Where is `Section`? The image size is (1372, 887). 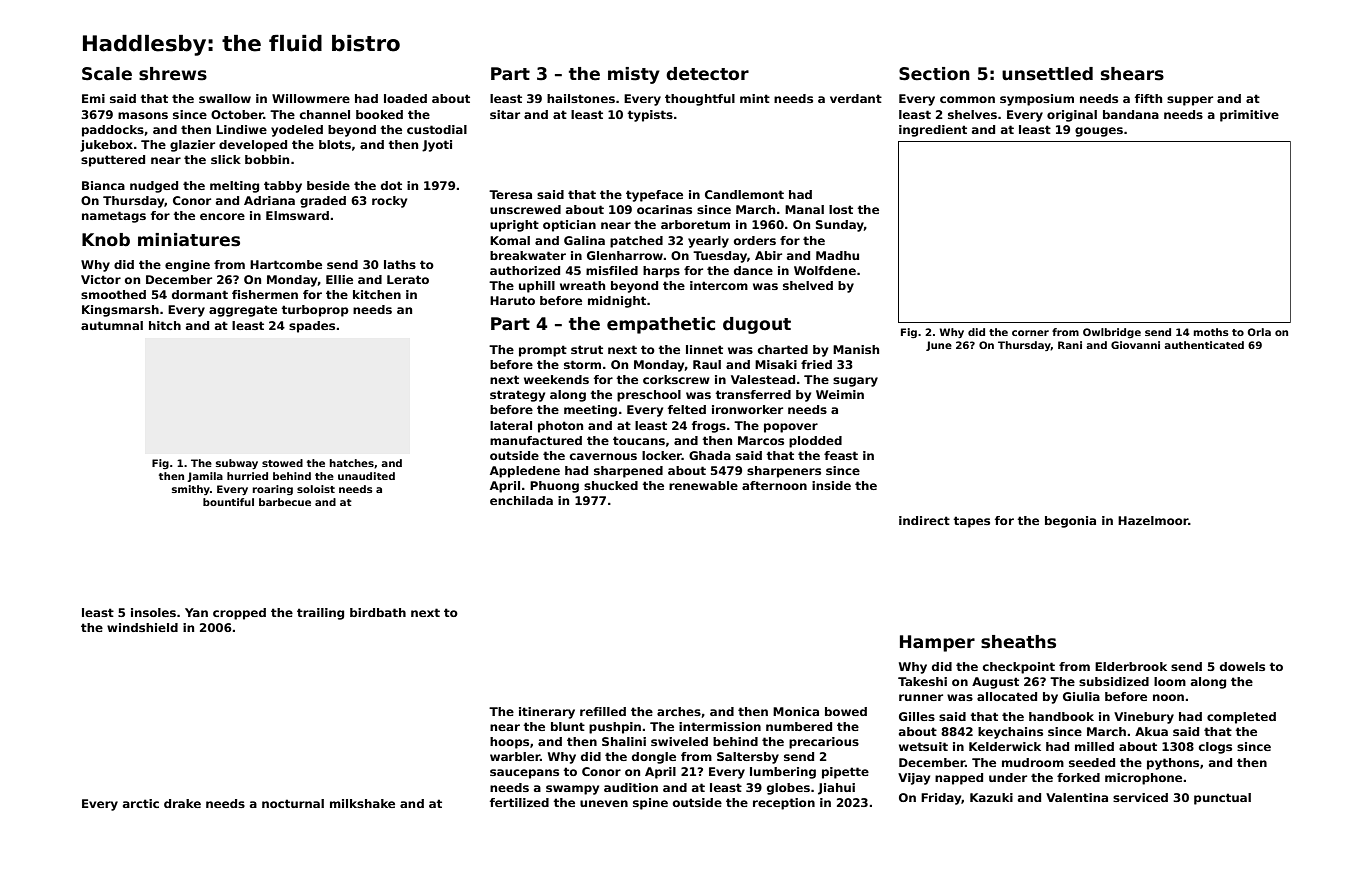 Section is located at coordinates (934, 74).
